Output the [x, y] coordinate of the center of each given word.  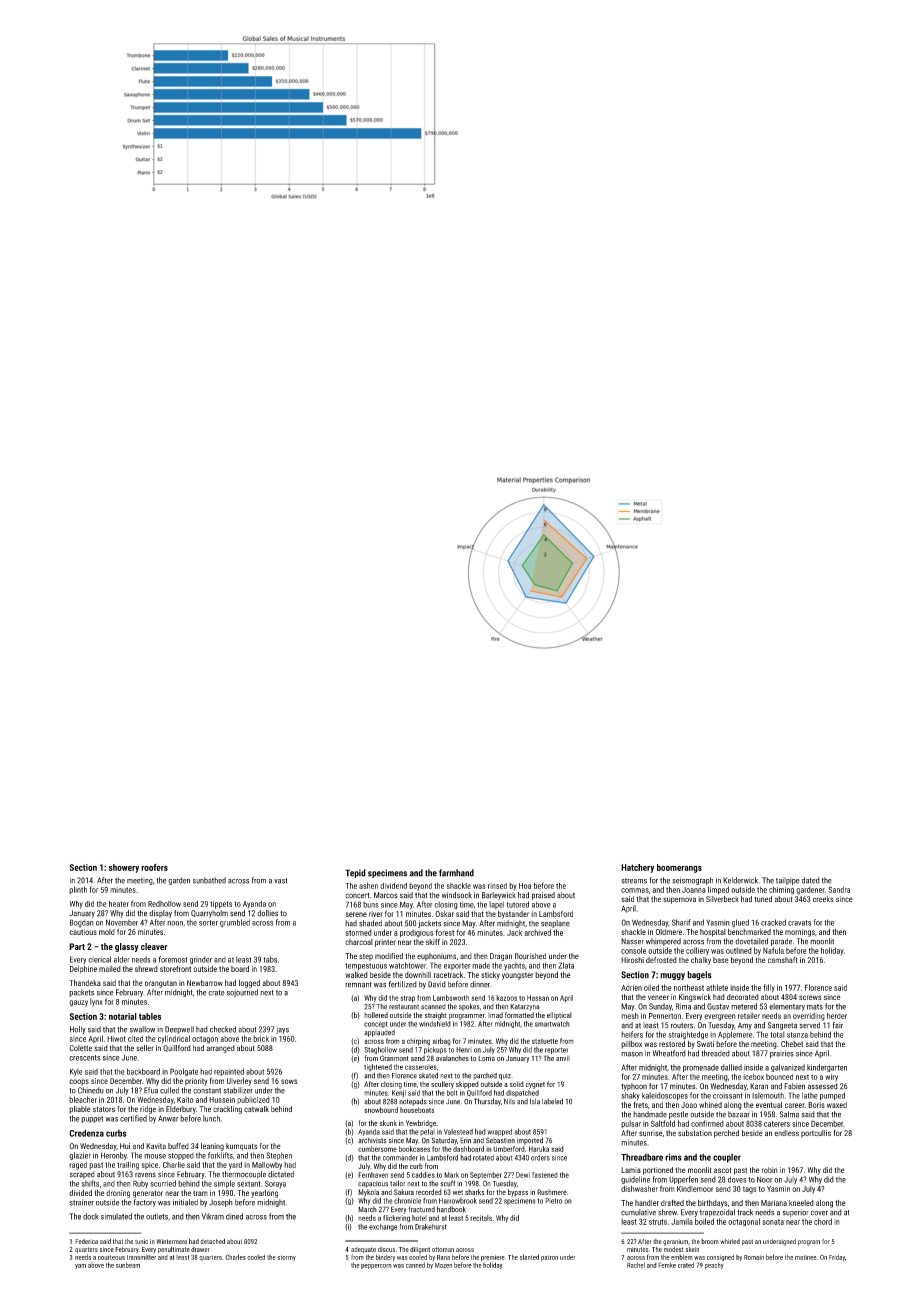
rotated [483, 1158]
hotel [419, 1218]
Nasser [632, 941]
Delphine [83, 970]
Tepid [355, 873]
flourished [530, 956]
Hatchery [637, 868]
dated [811, 880]
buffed [178, 1146]
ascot [722, 1170]
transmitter [141, 1257]
